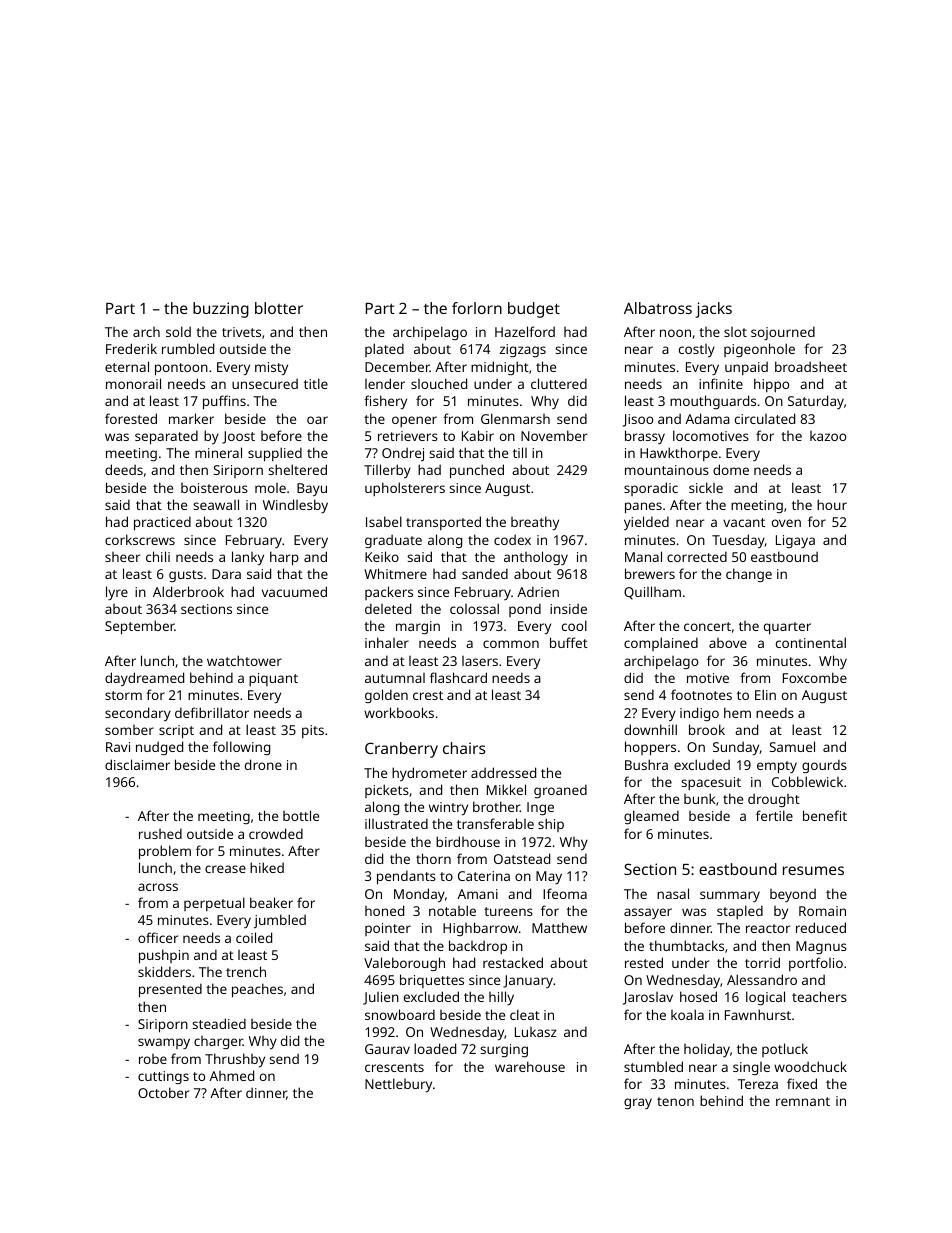 Image resolution: width=952 pixels, height=1233 pixels. What do you see at coordinates (159, 748) in the document?
I see `nudged` at bounding box center [159, 748].
